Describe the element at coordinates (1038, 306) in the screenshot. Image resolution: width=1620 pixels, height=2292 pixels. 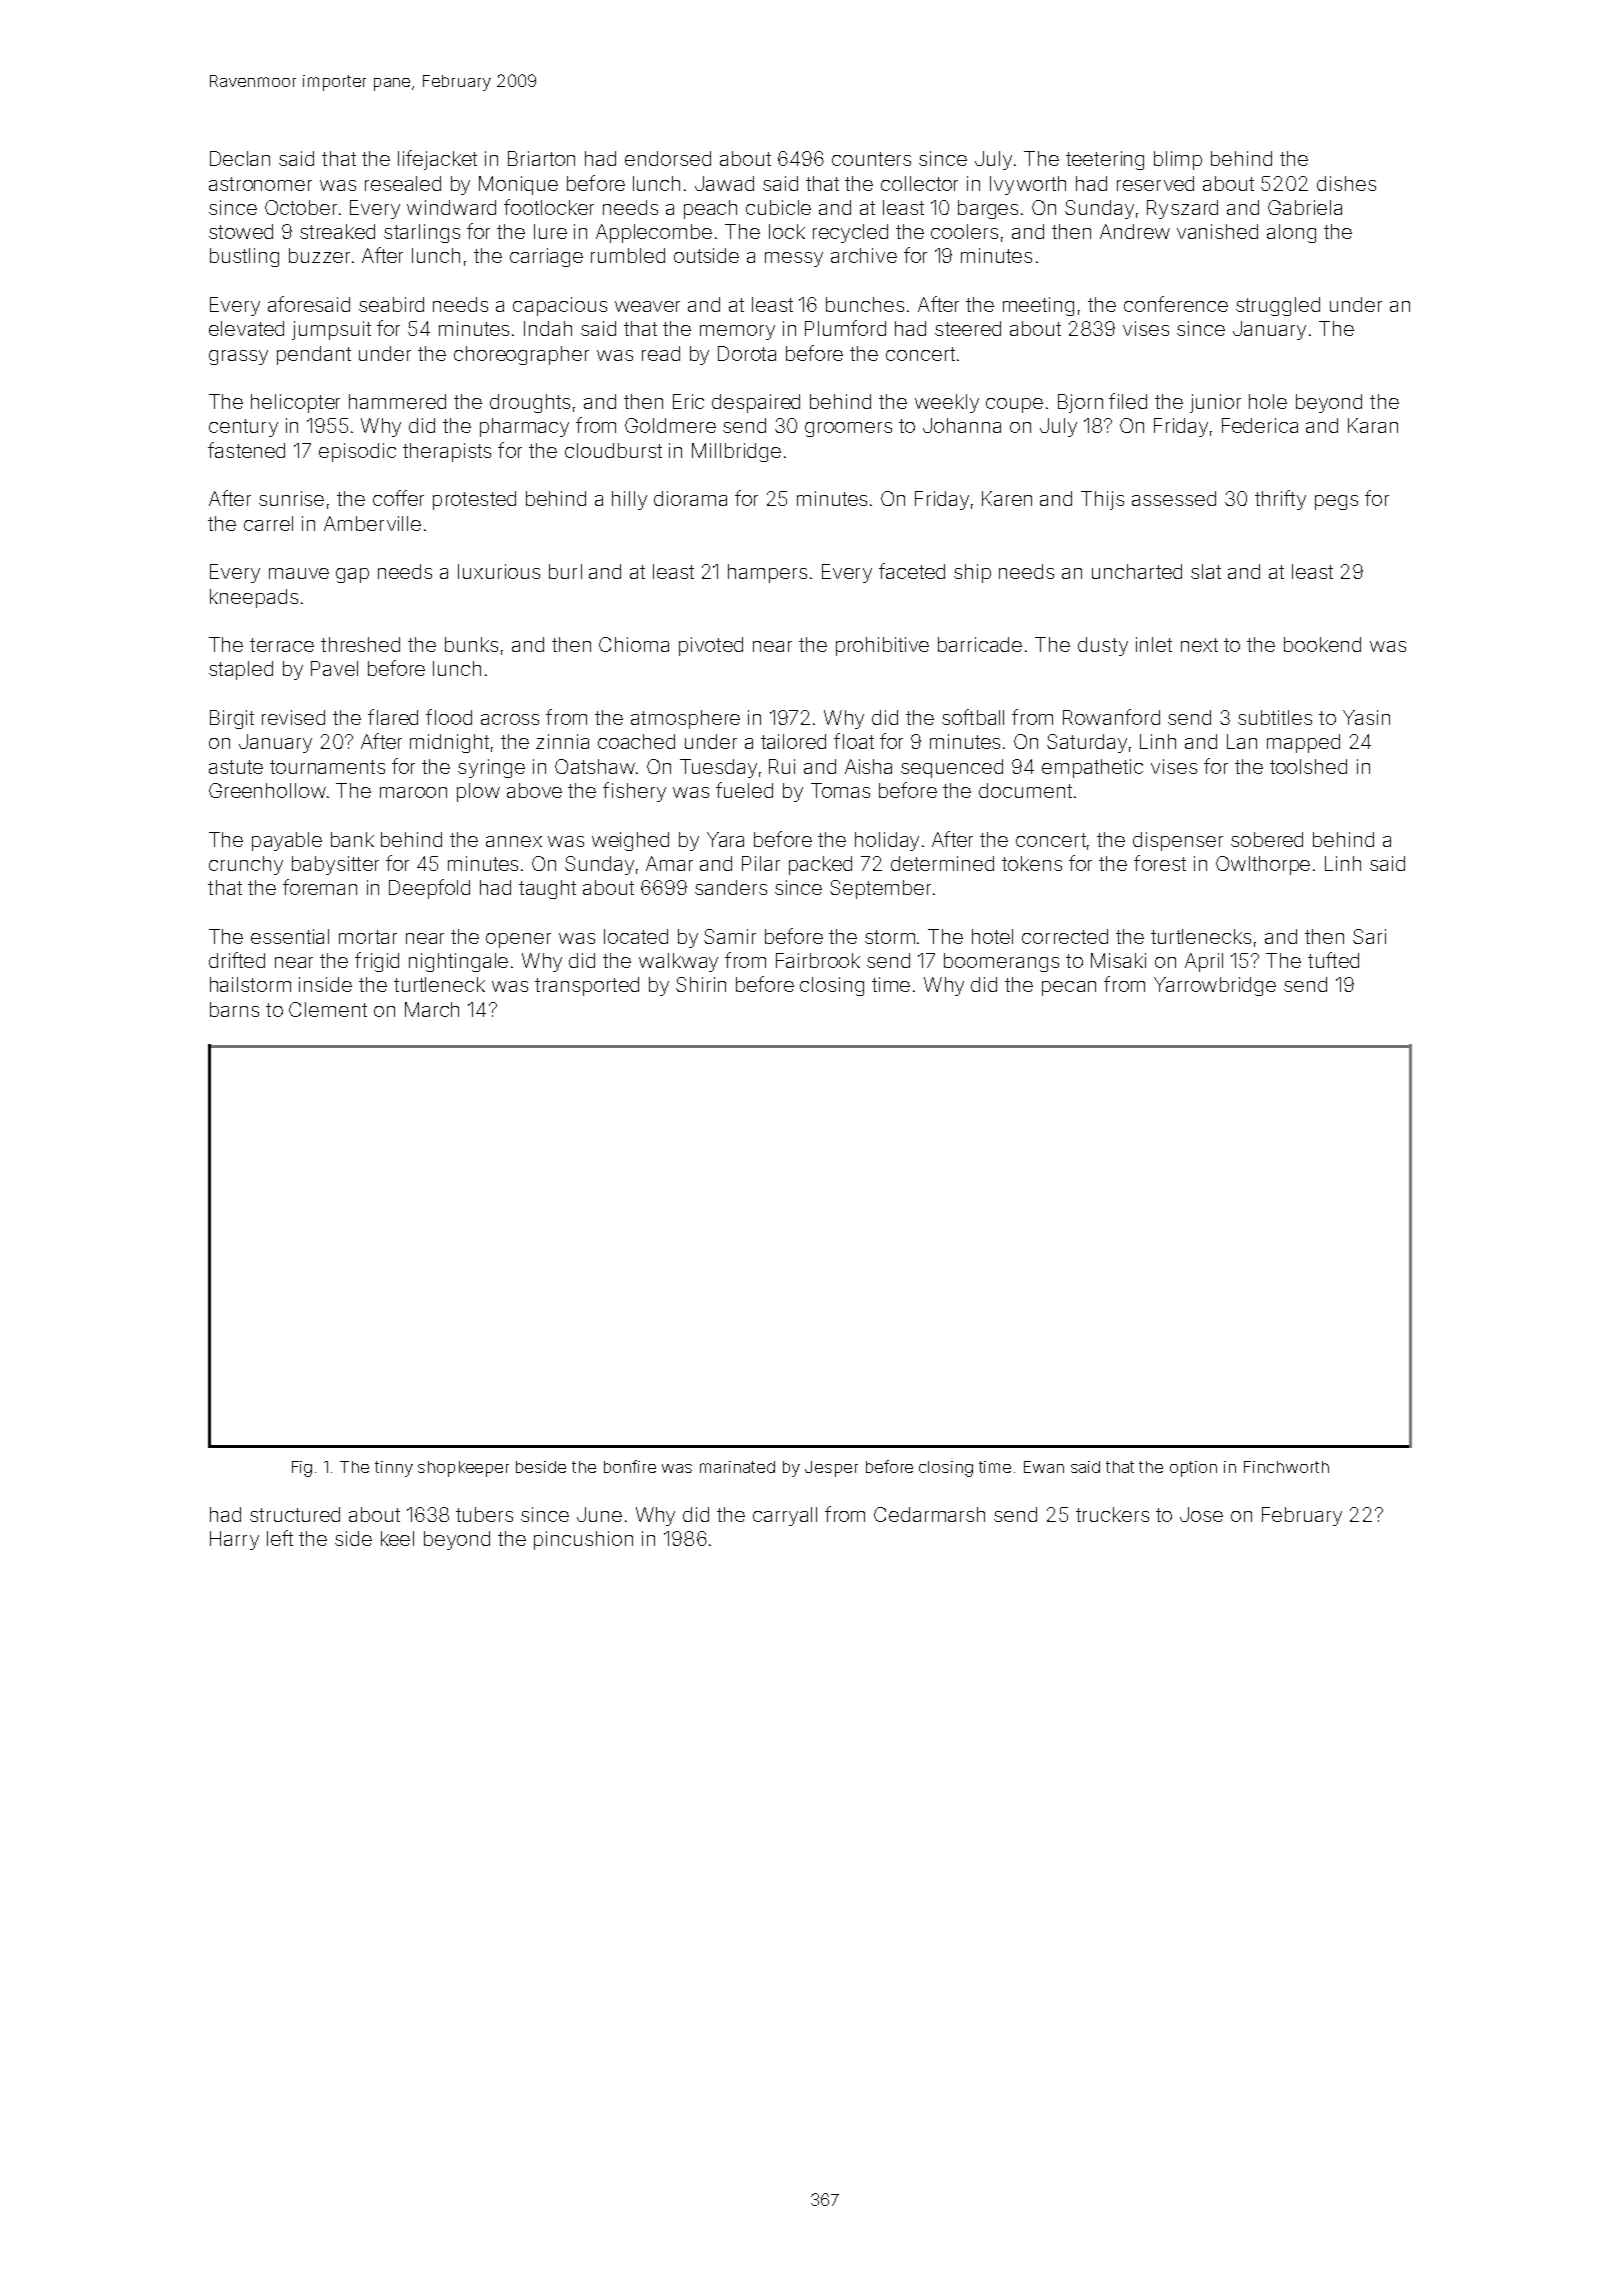
I see `meeting` at that location.
